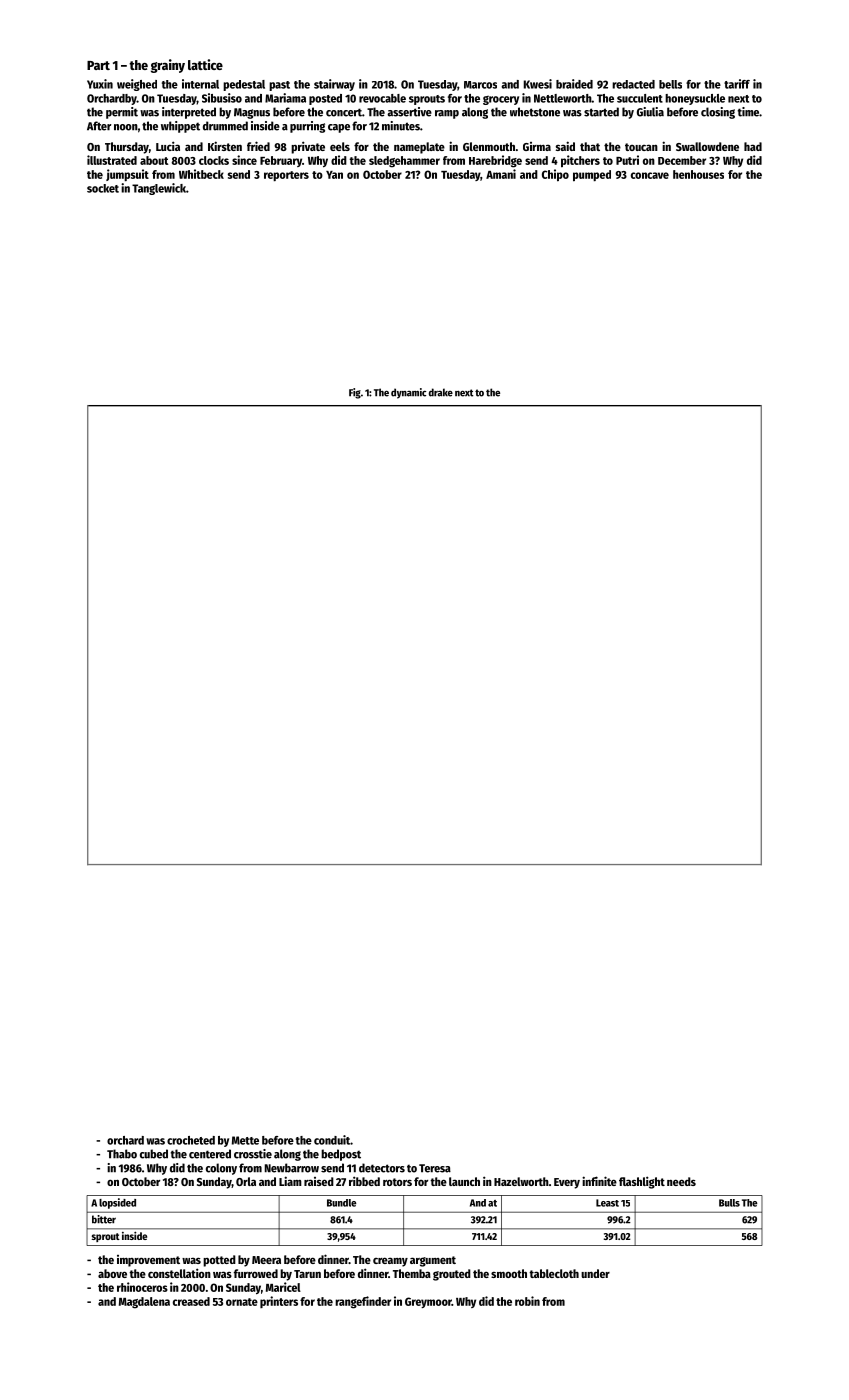  Describe the element at coordinates (355, 393) in the document. I see `Fig` at that location.
